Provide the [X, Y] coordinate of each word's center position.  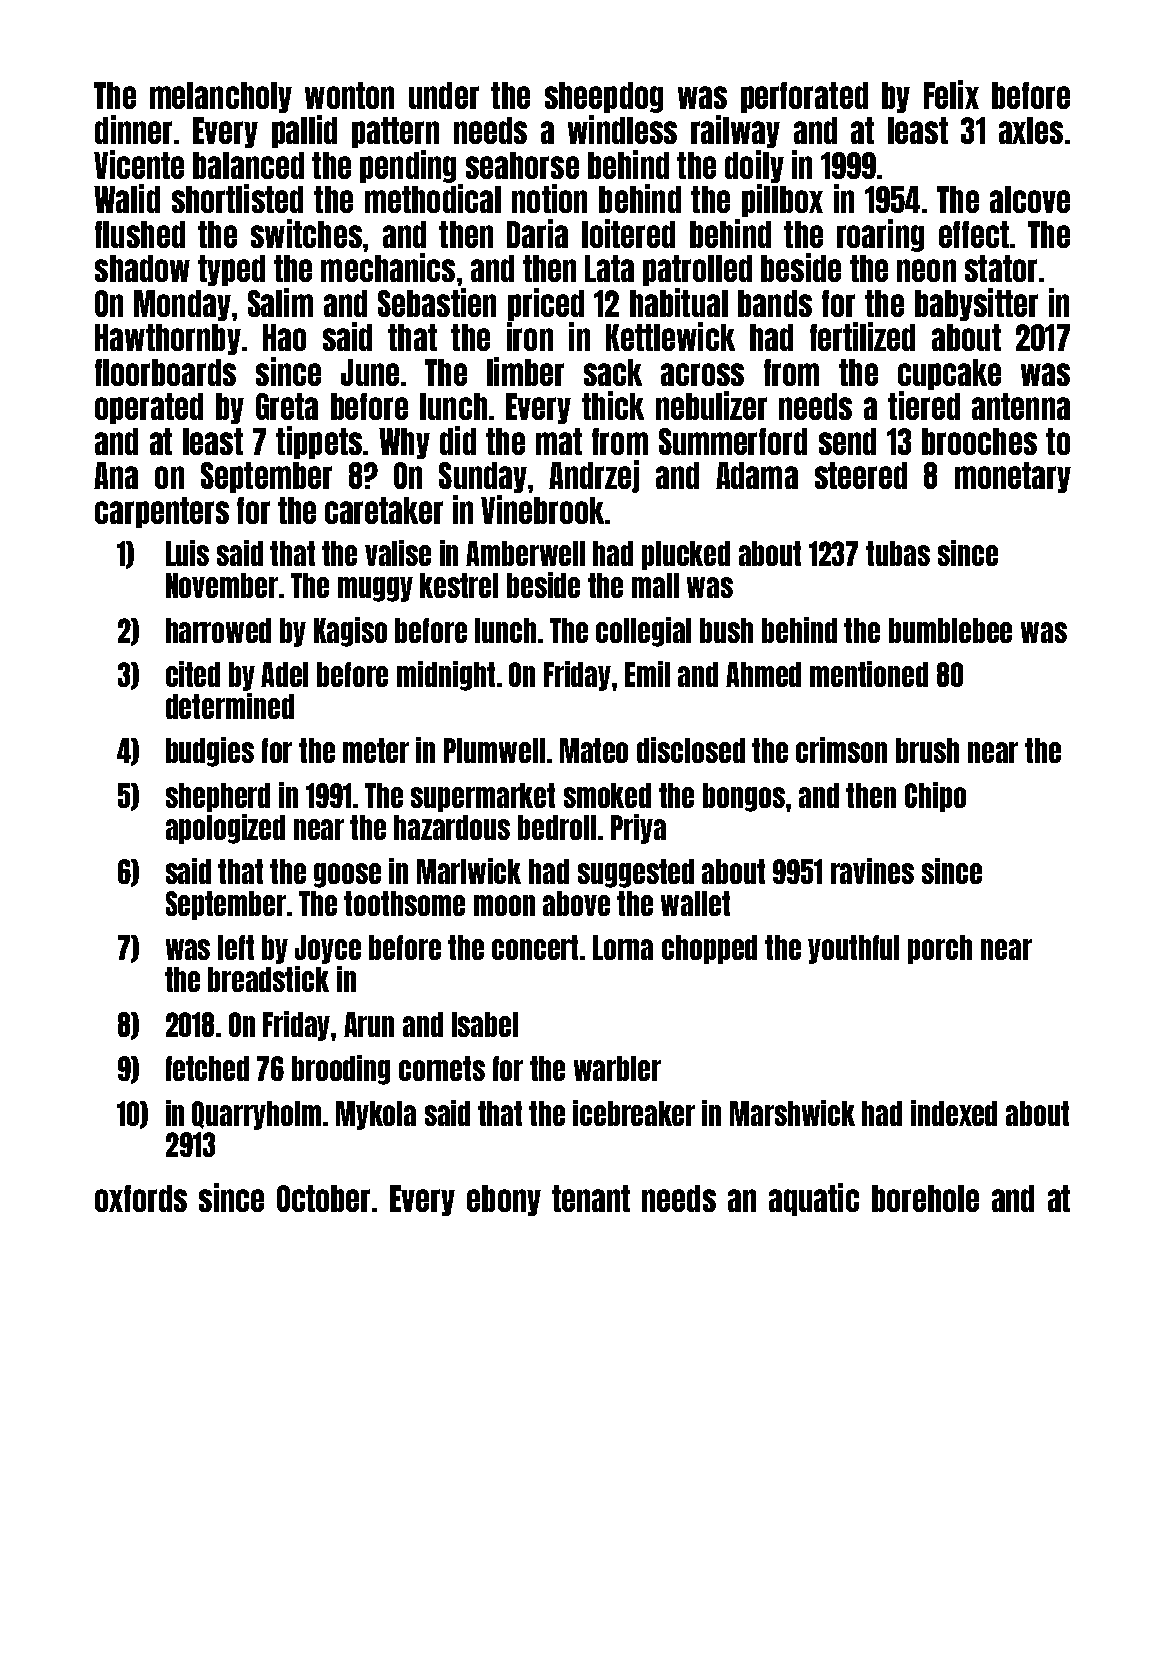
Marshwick [792, 1113]
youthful [853, 949]
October [323, 1198]
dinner [133, 129]
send [847, 441]
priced [546, 304]
